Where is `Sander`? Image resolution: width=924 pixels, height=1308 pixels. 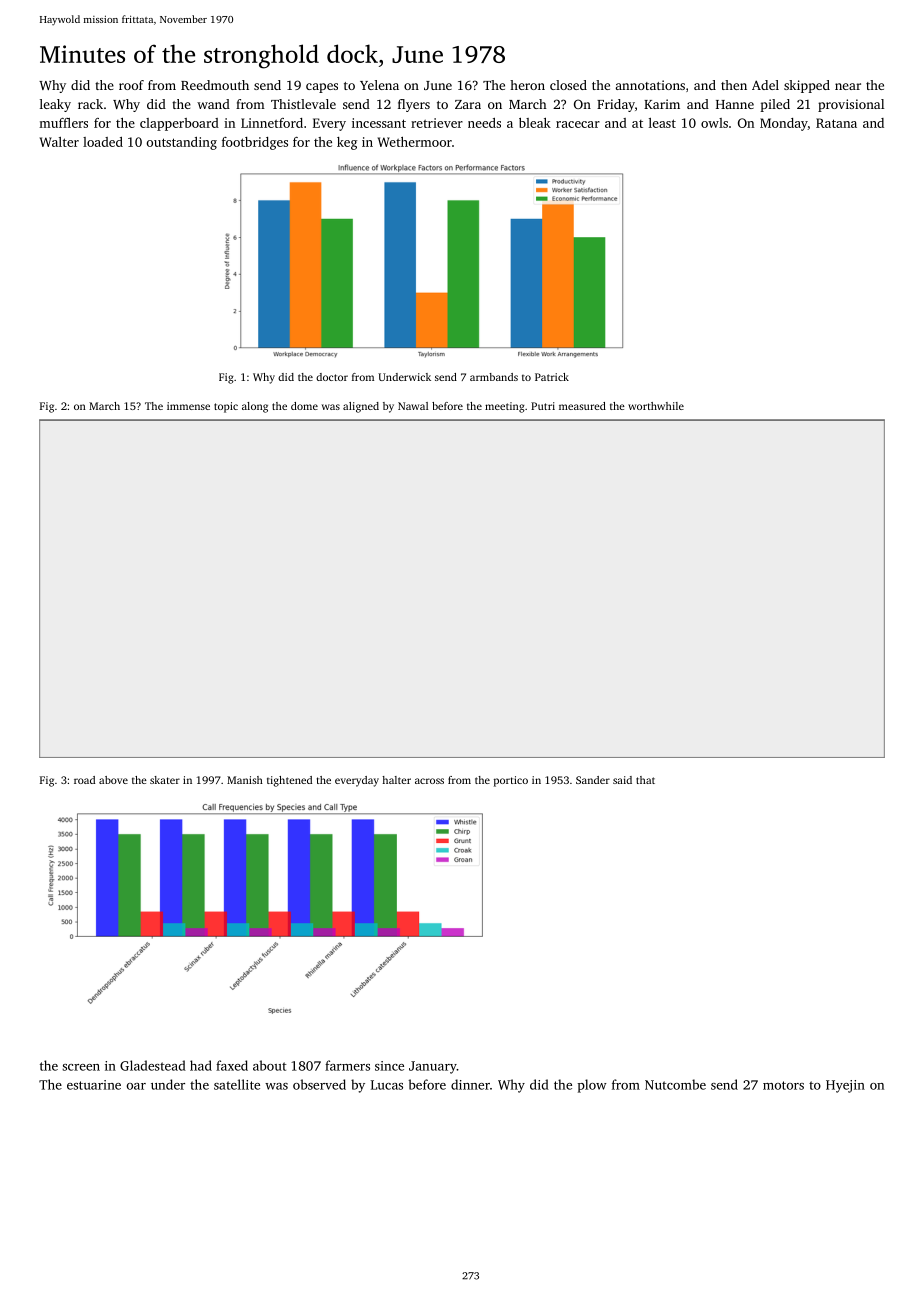 Sander is located at coordinates (593, 780).
